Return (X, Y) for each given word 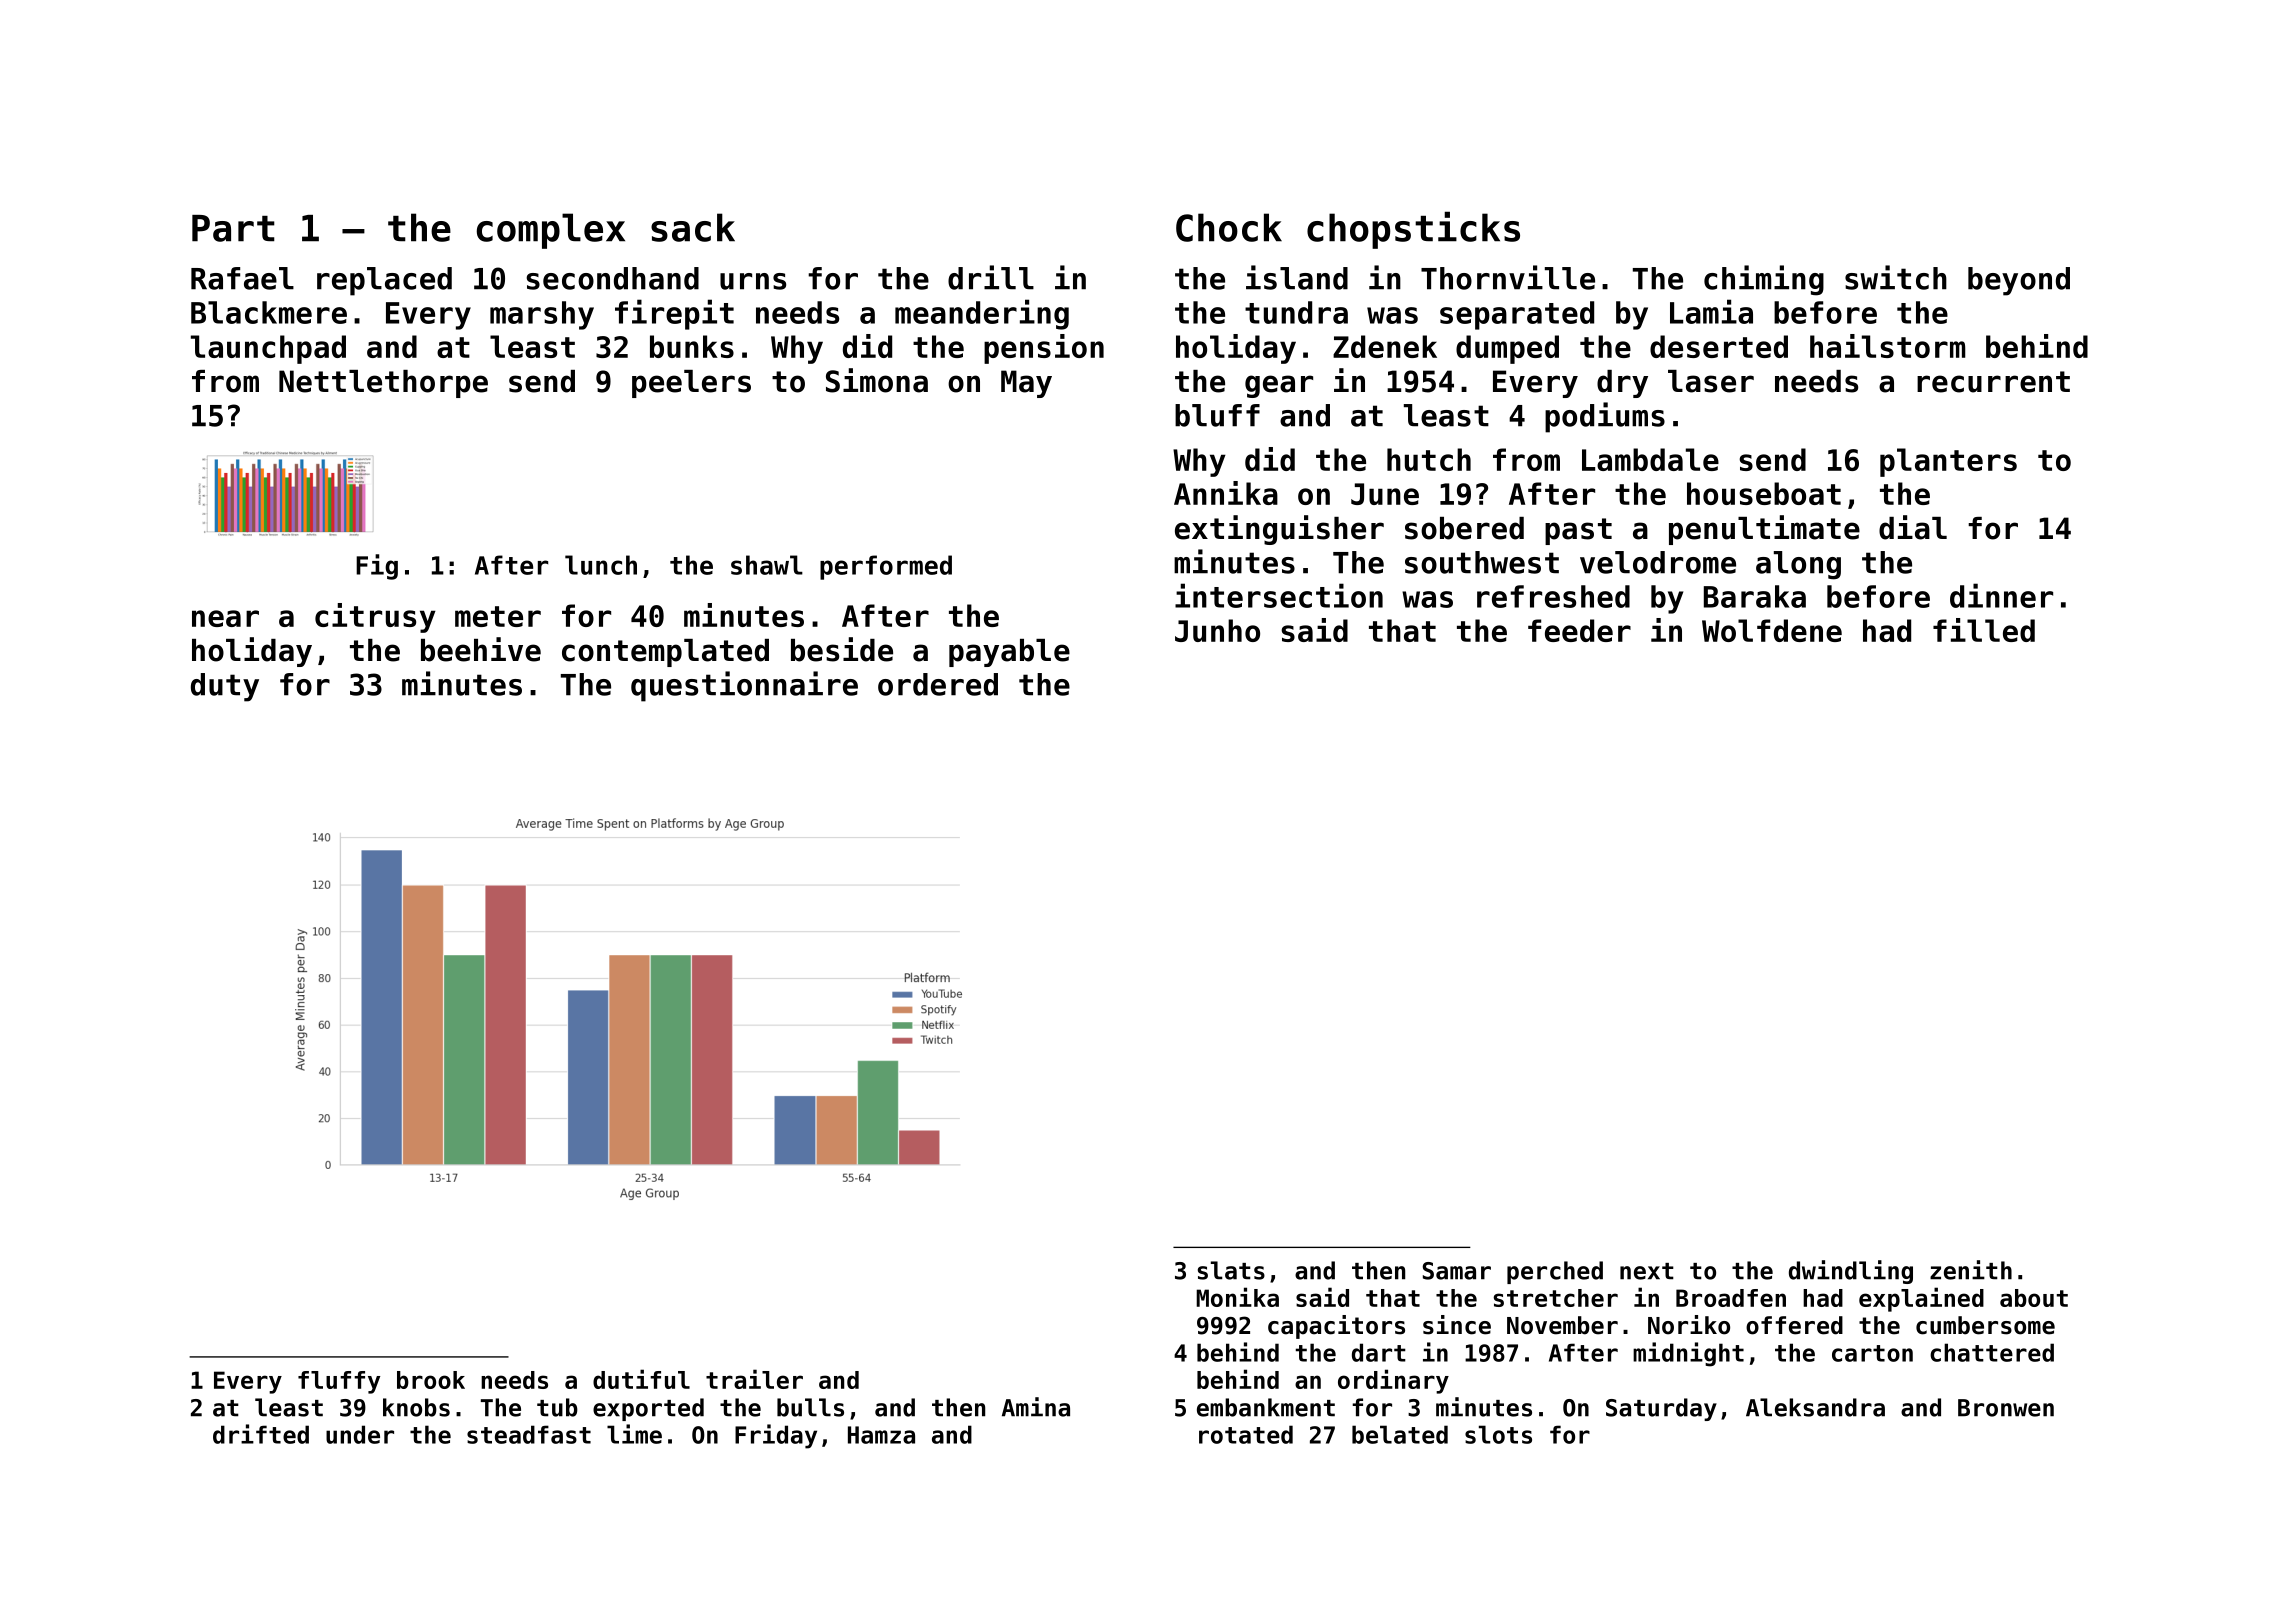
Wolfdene (1772, 630)
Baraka (1755, 596)
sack (693, 227)
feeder (1579, 630)
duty (225, 687)
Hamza (881, 1435)
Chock (1229, 227)
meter (498, 616)
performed (886, 567)
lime (634, 1434)
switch (1896, 277)
